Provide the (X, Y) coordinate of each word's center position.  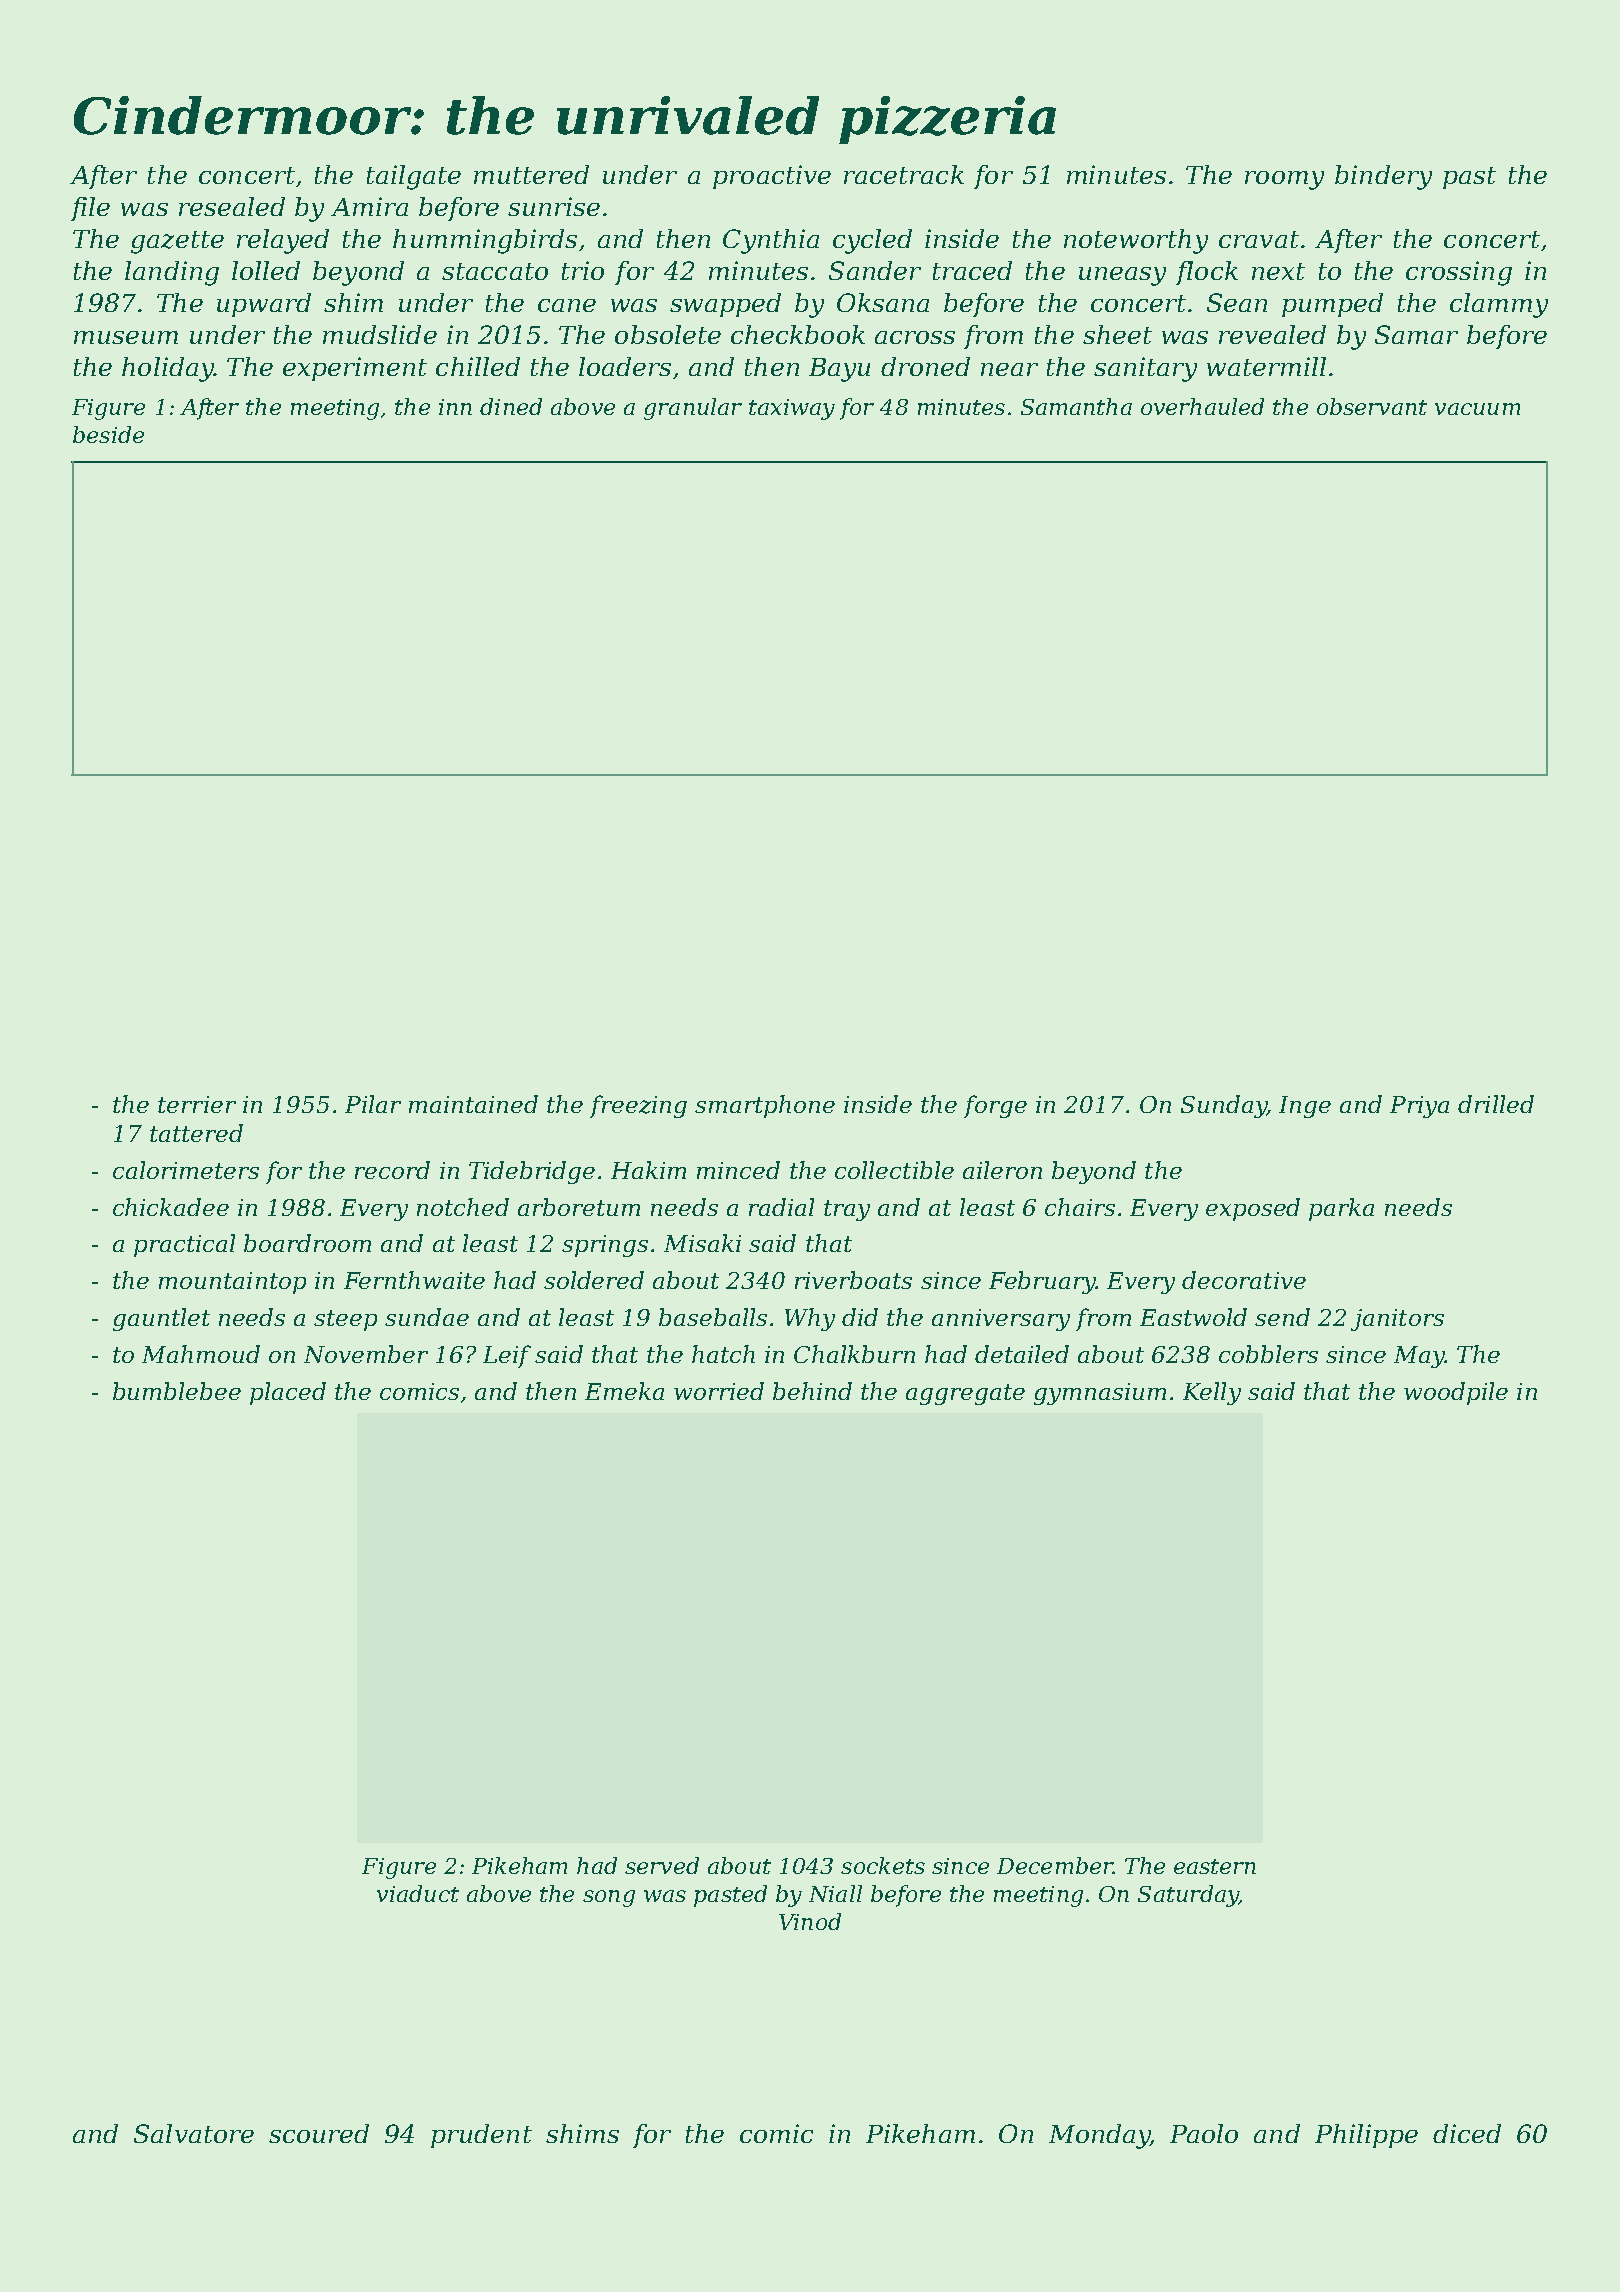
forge (995, 1106)
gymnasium (1100, 1394)
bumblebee (177, 1391)
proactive (772, 177)
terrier (197, 1104)
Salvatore (194, 2133)
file (90, 209)
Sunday (1223, 1106)
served (662, 1865)
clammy (1499, 305)
